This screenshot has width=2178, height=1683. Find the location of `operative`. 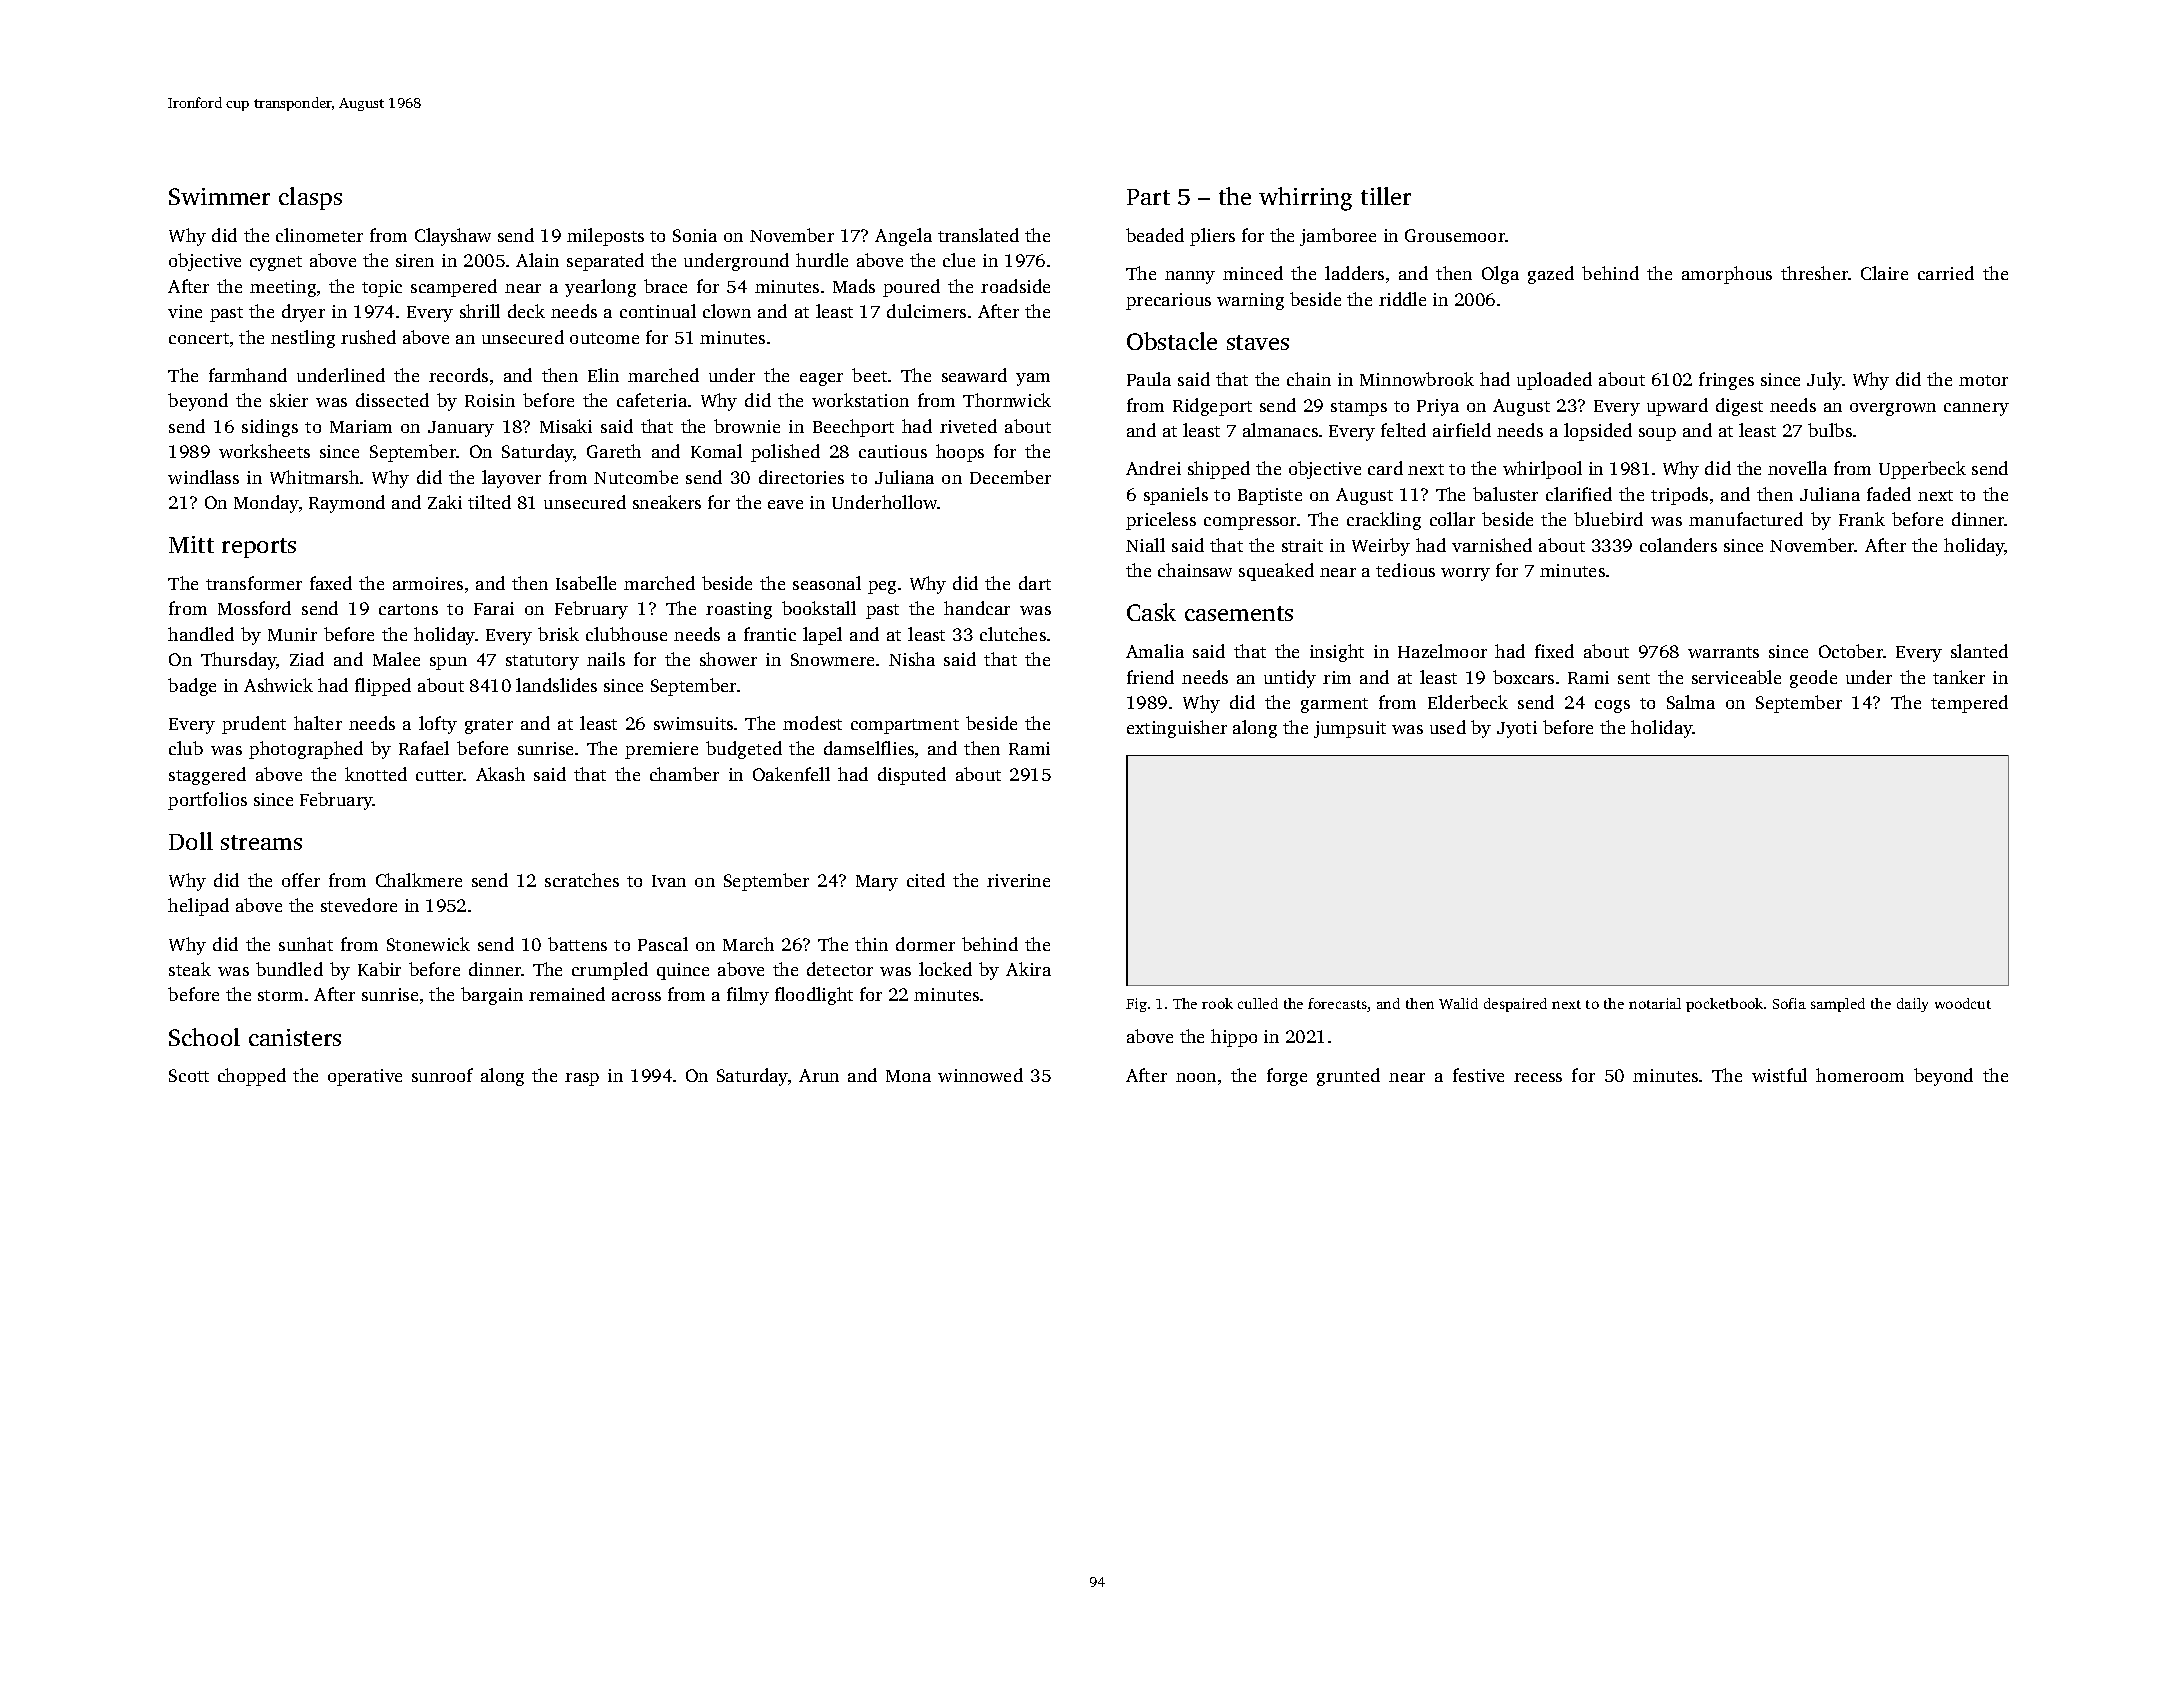

operative is located at coordinates (365, 1077).
